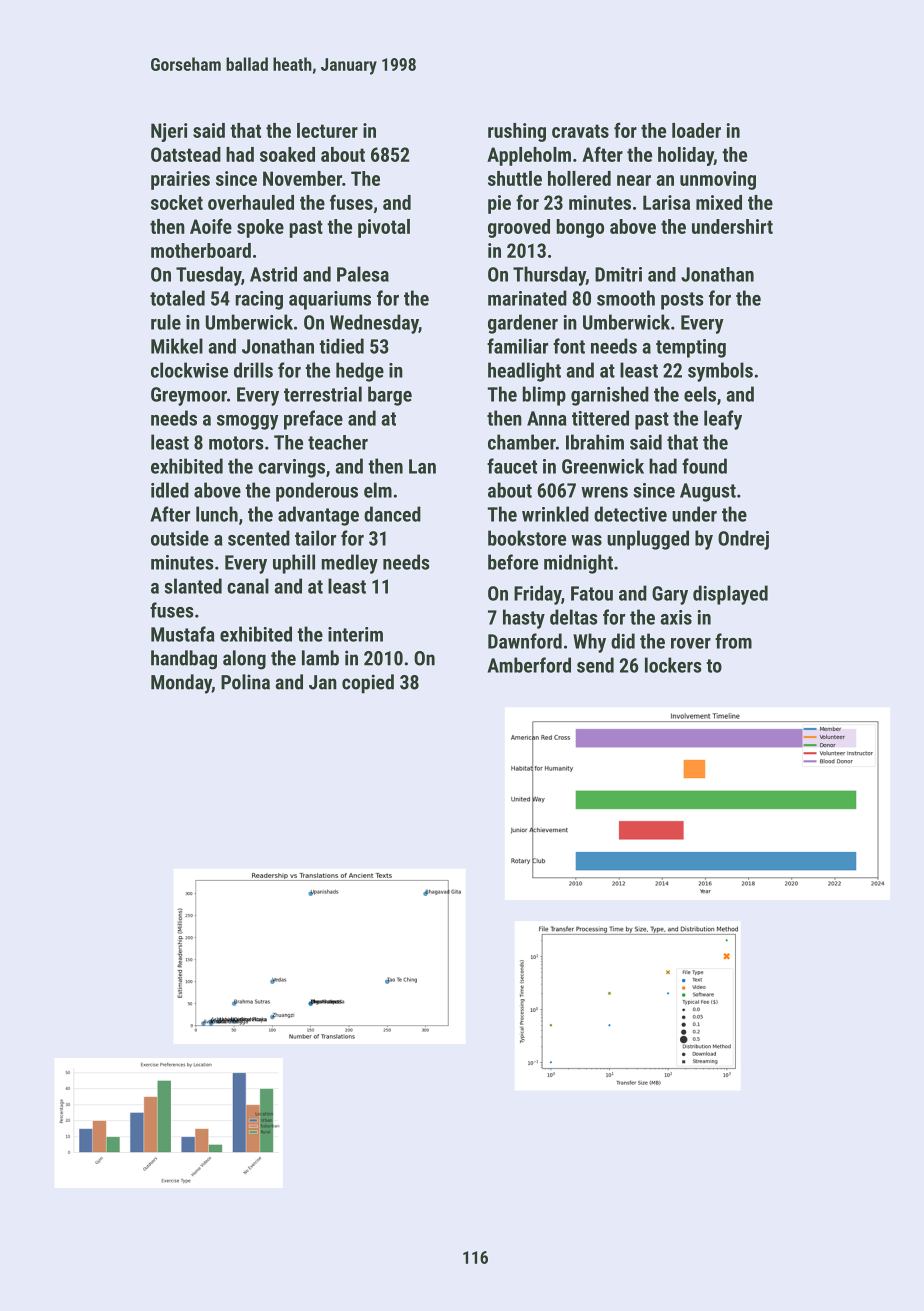 This screenshot has height=1311, width=924. Describe the element at coordinates (184, 660) in the screenshot. I see `handbag` at that location.
